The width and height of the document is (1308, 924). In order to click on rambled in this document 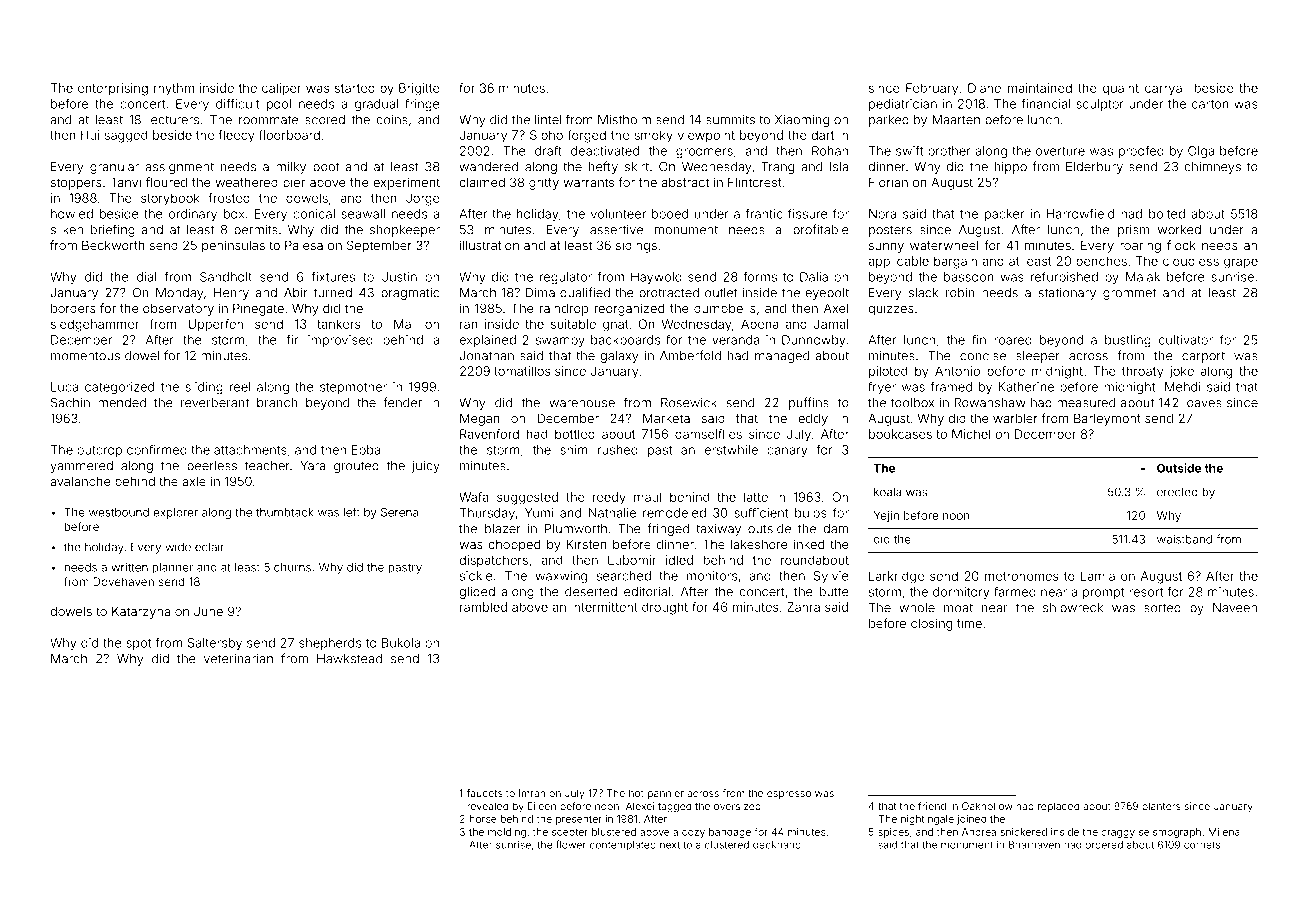, I will do `click(483, 607)`.
